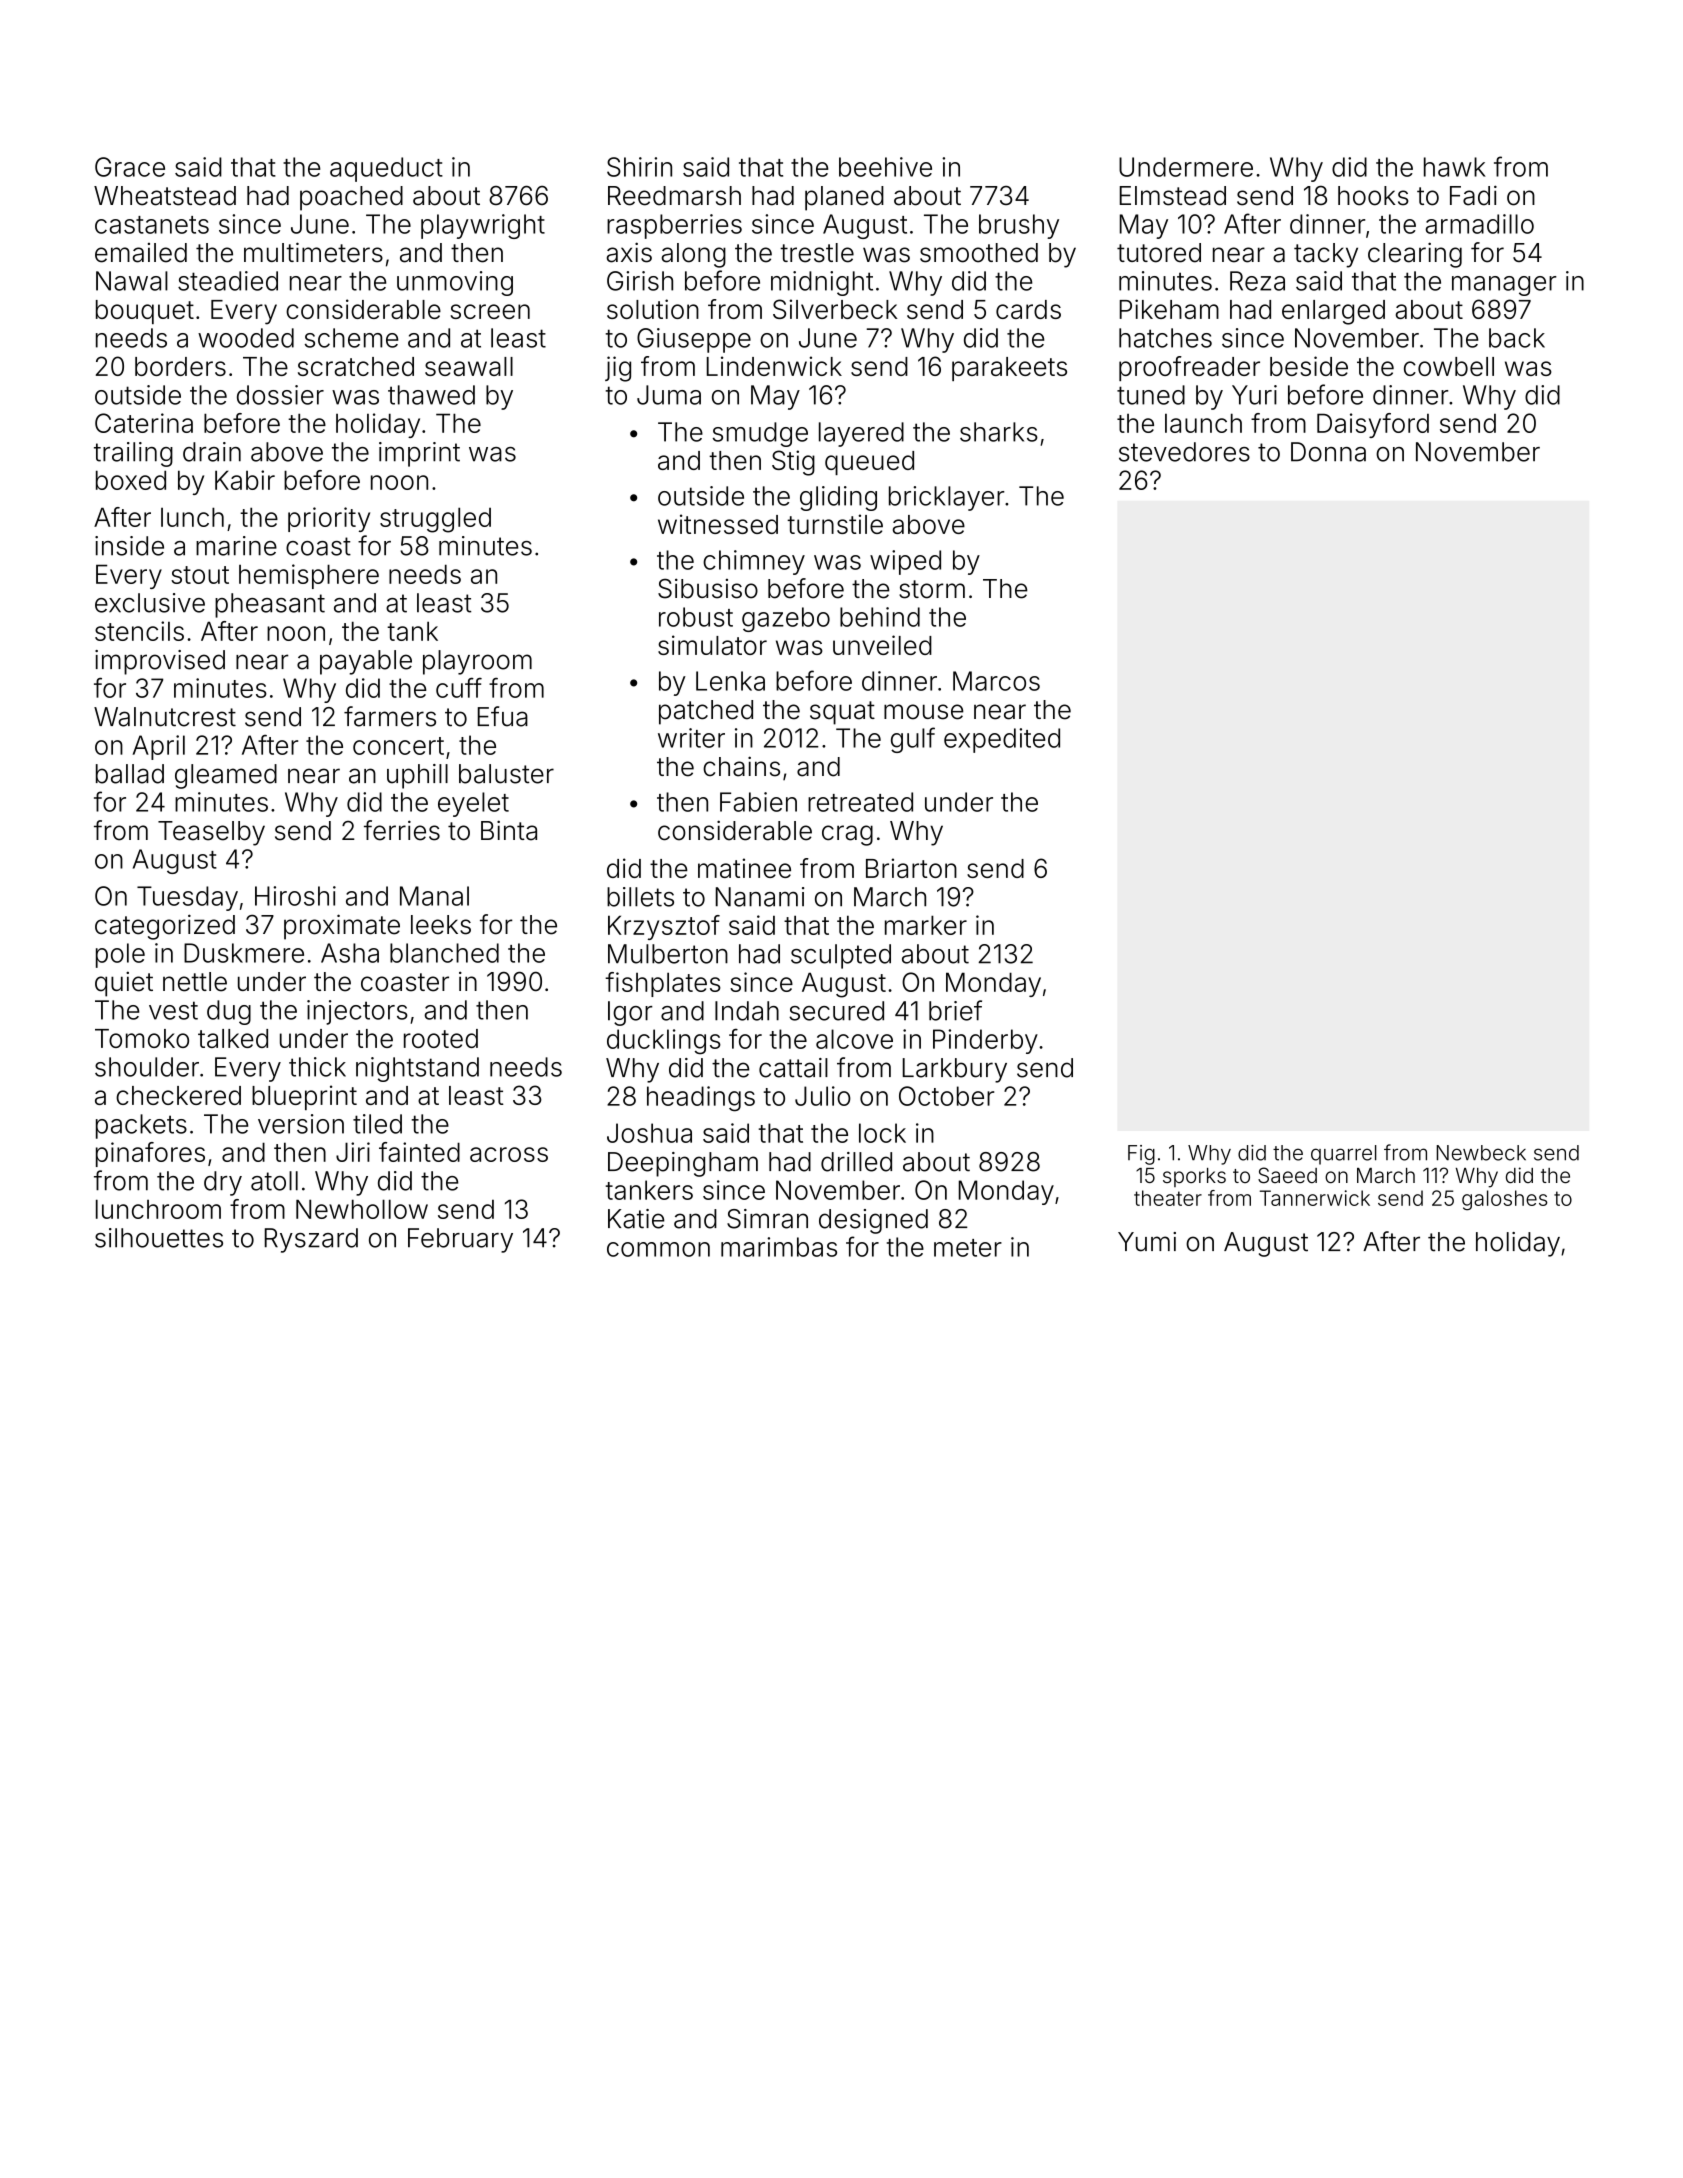 This screenshot has height=2178, width=1683. Describe the element at coordinates (639, 167) in the screenshot. I see `Shirin` at that location.
